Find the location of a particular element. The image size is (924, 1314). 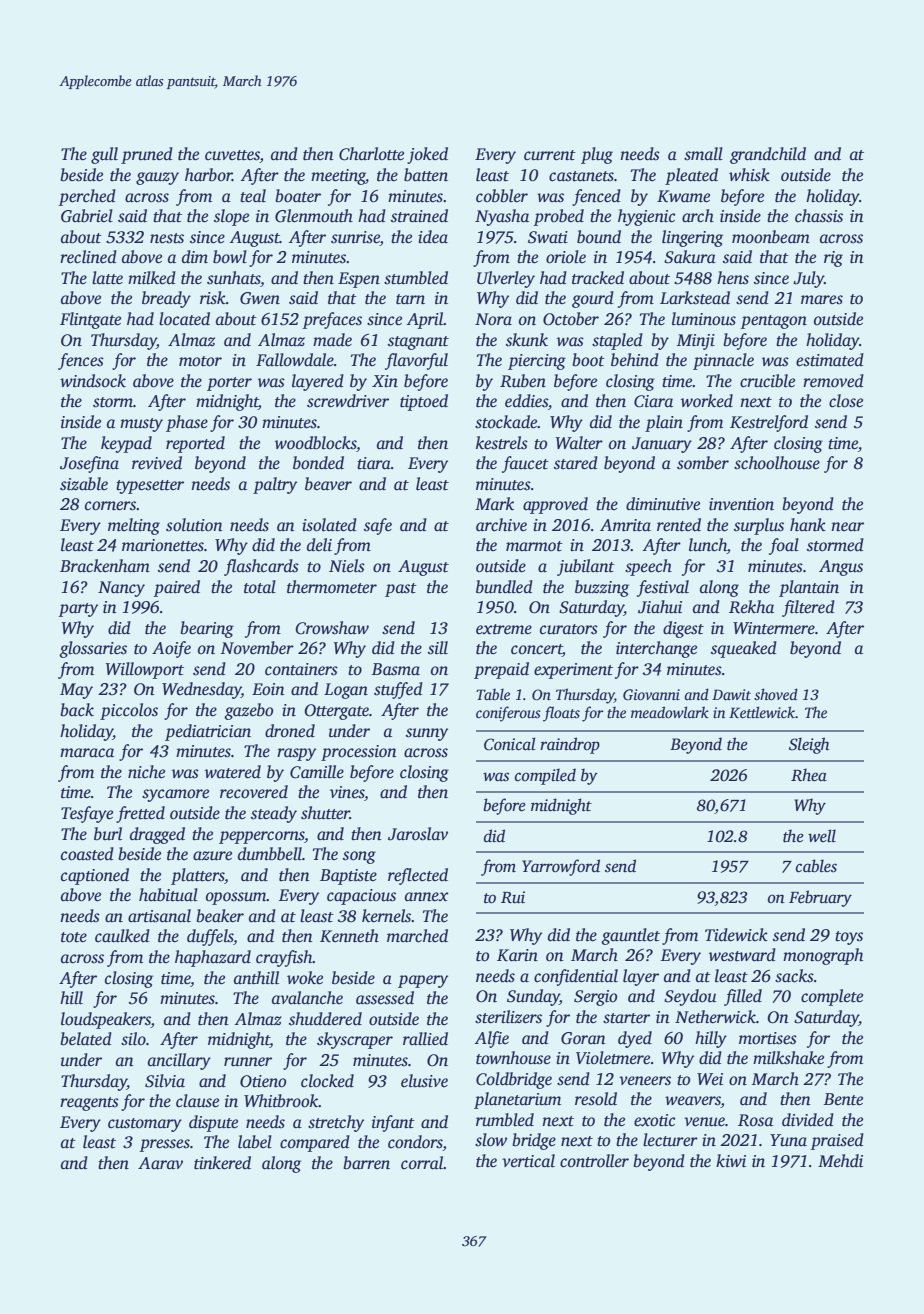

small is located at coordinates (703, 154).
